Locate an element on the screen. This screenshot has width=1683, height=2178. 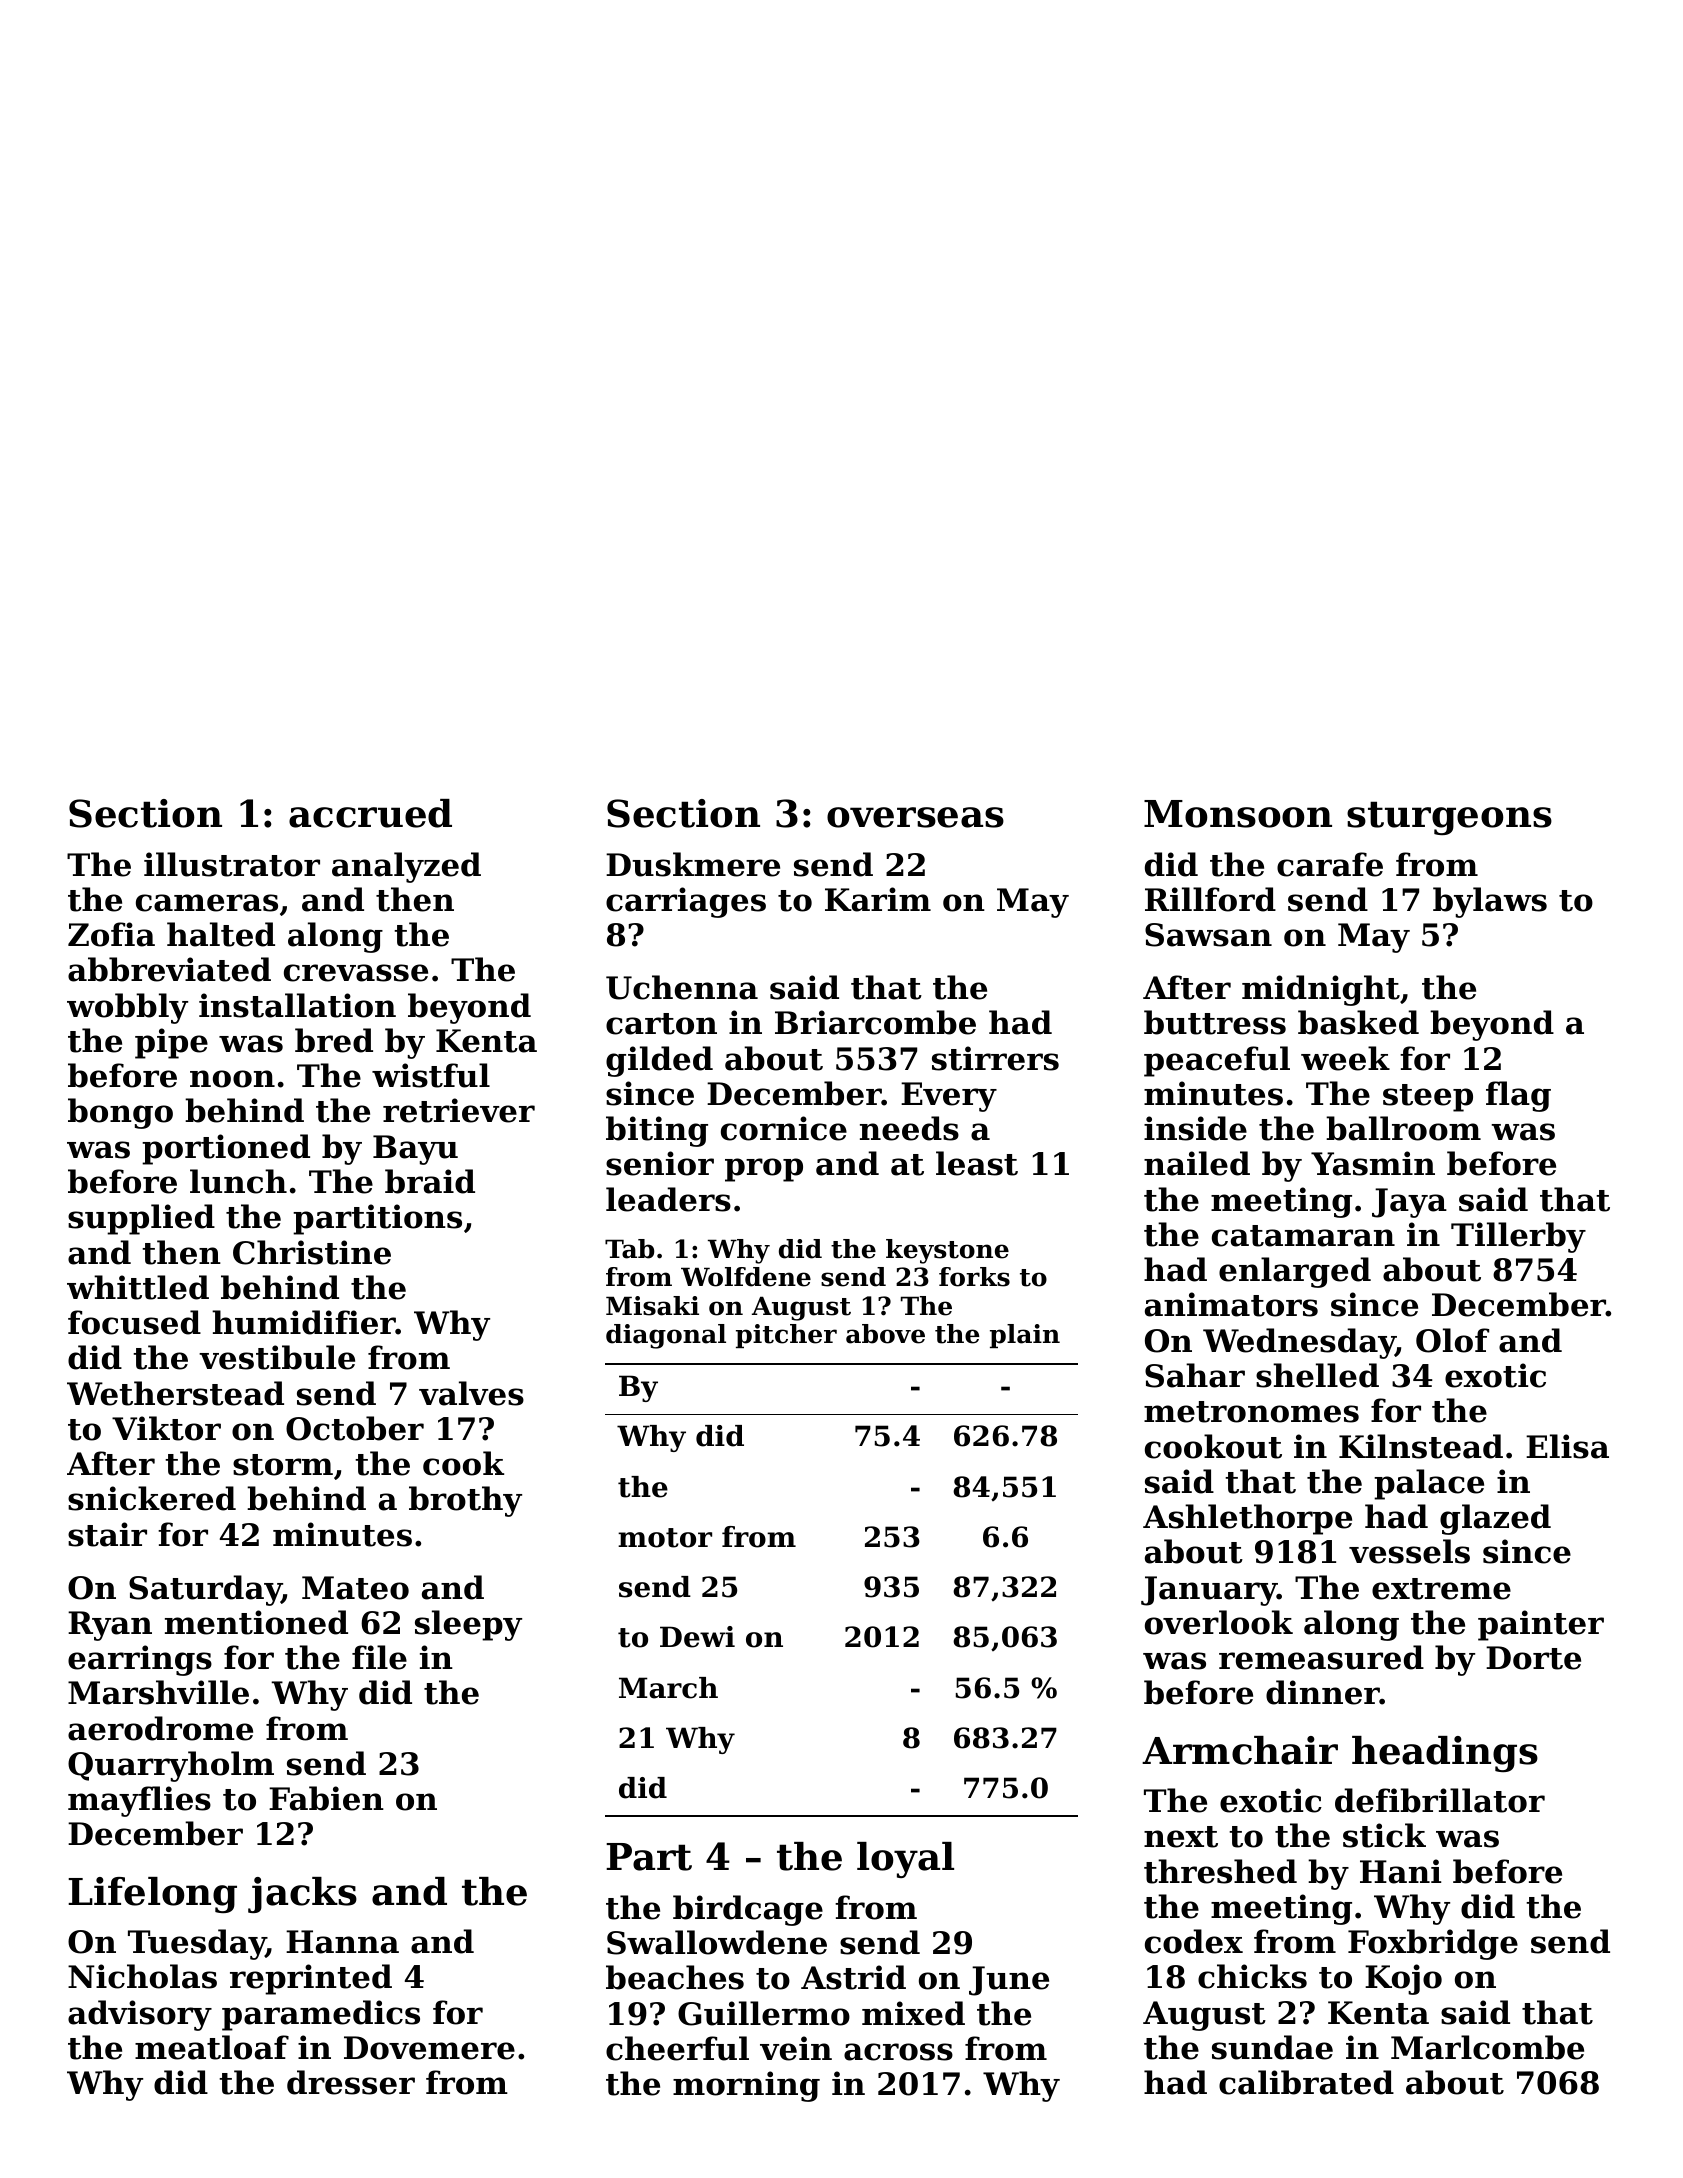
stirrers is located at coordinates (995, 1058).
